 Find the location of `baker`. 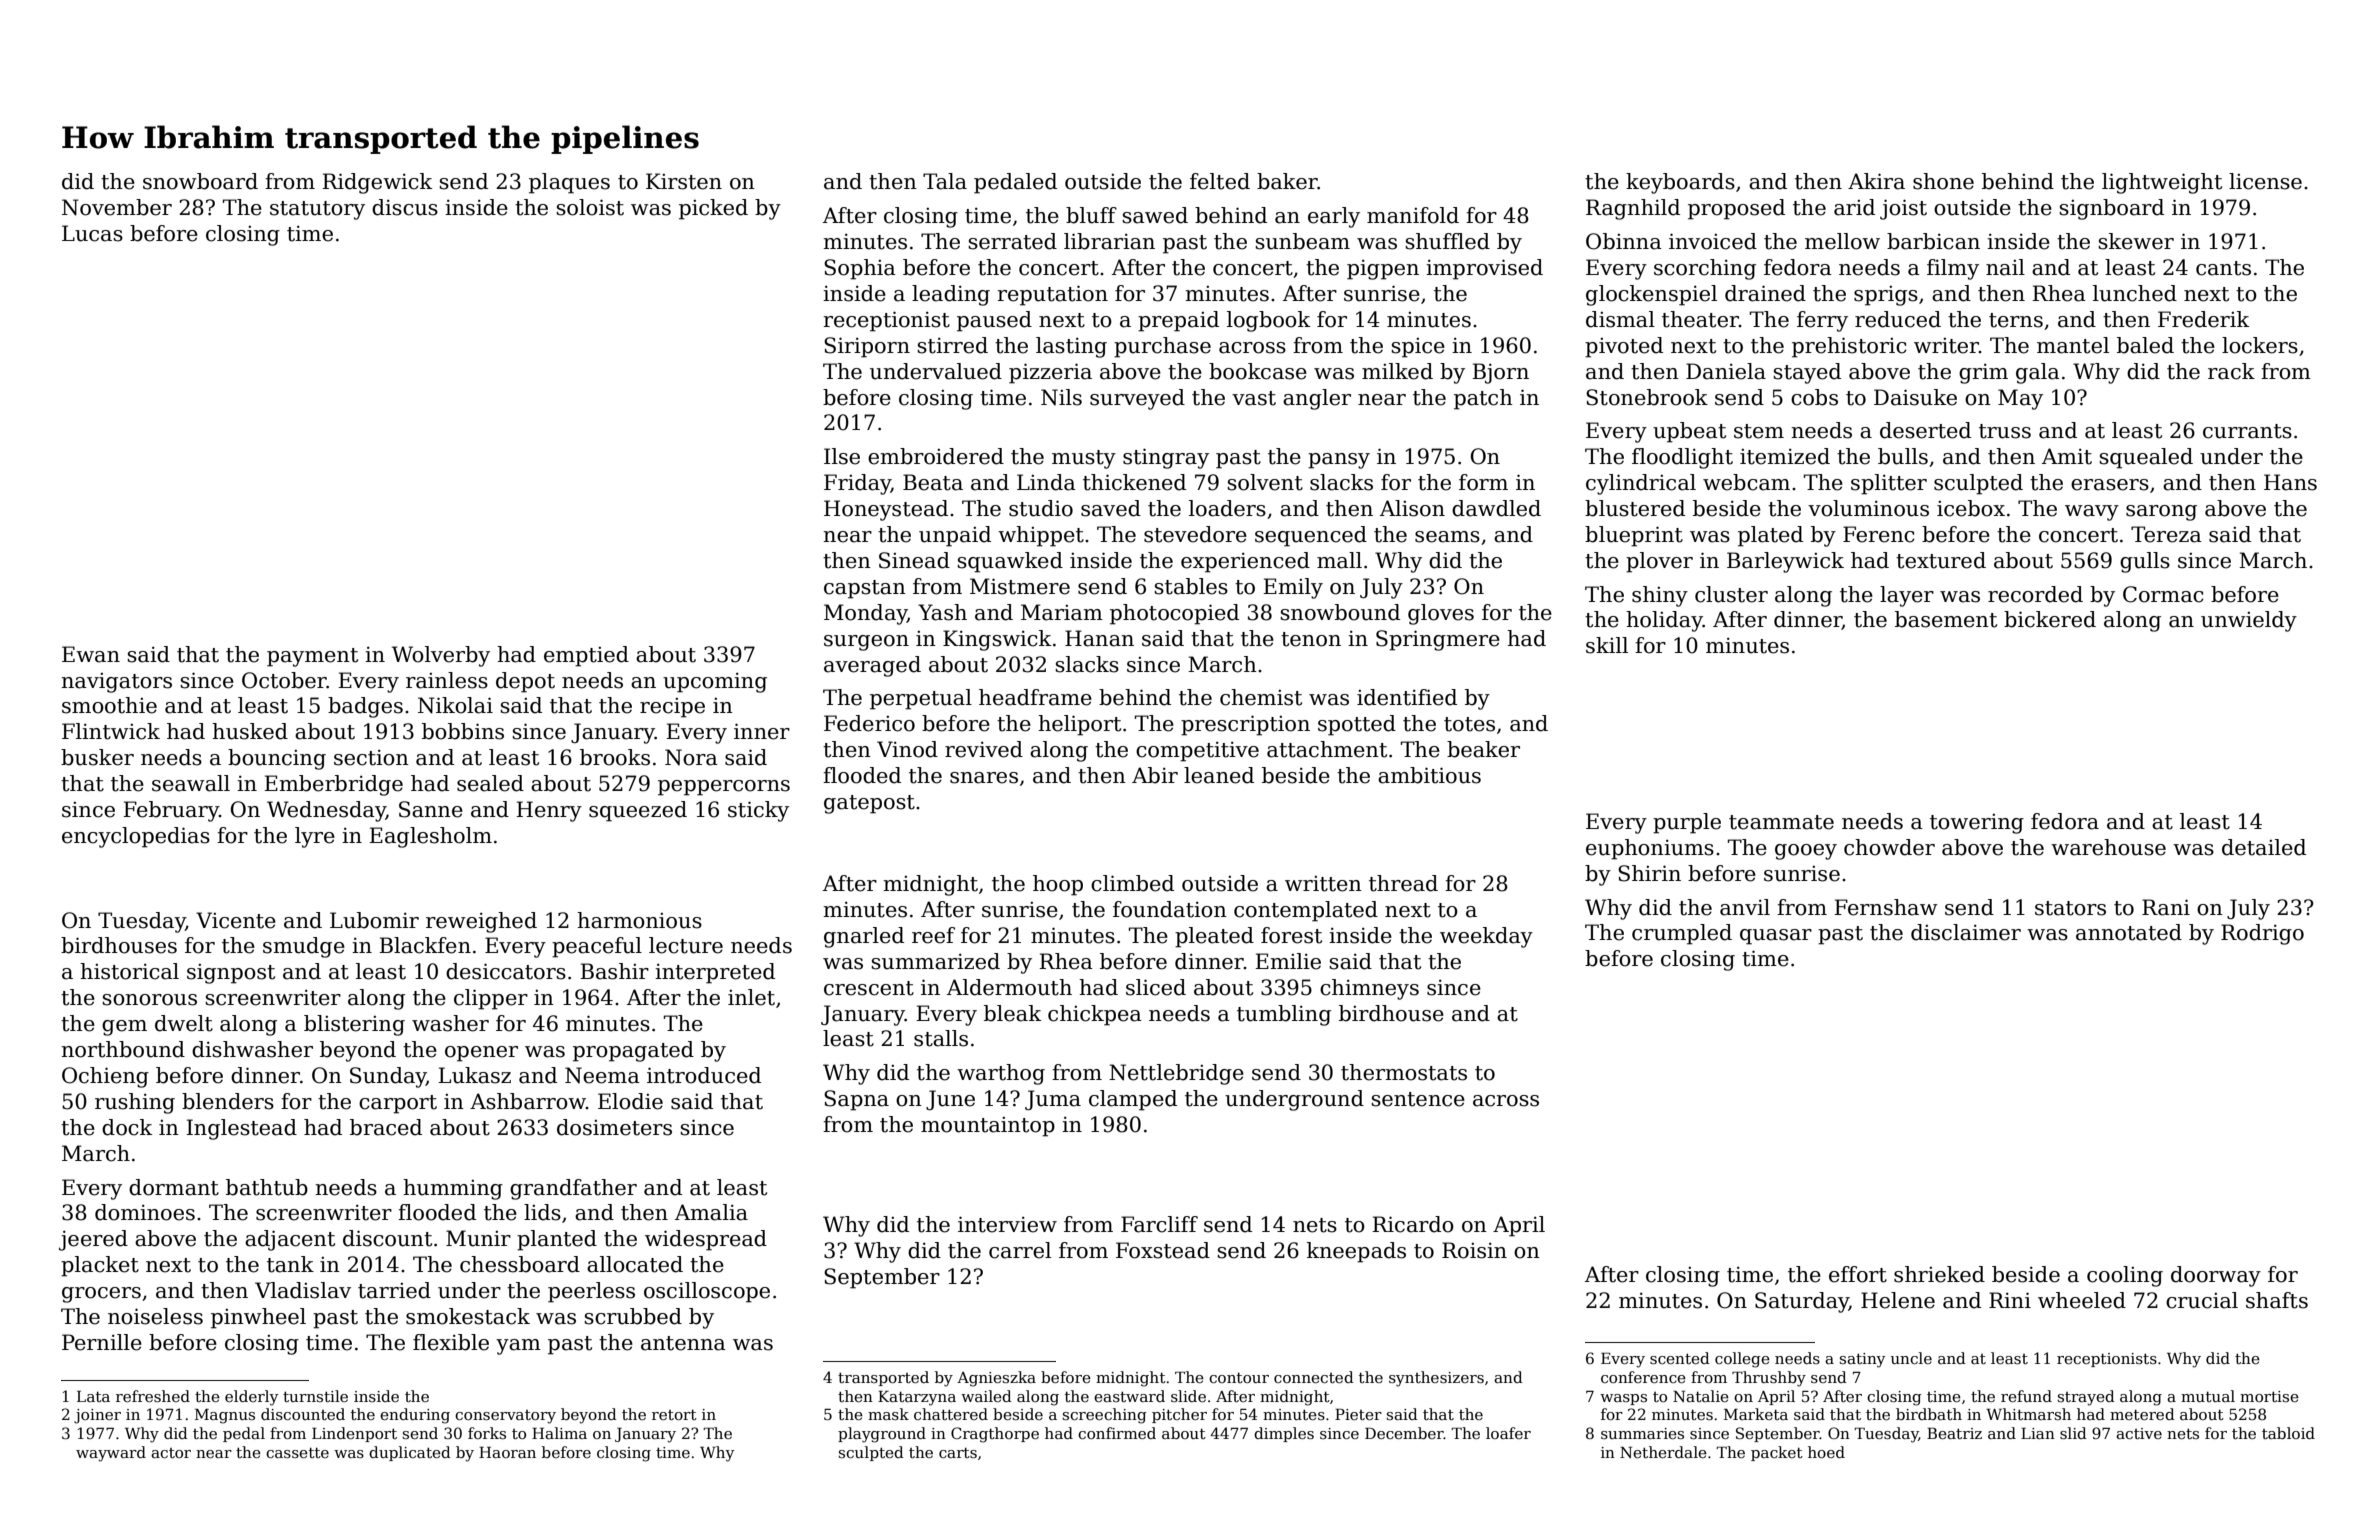

baker is located at coordinates (1287, 181).
